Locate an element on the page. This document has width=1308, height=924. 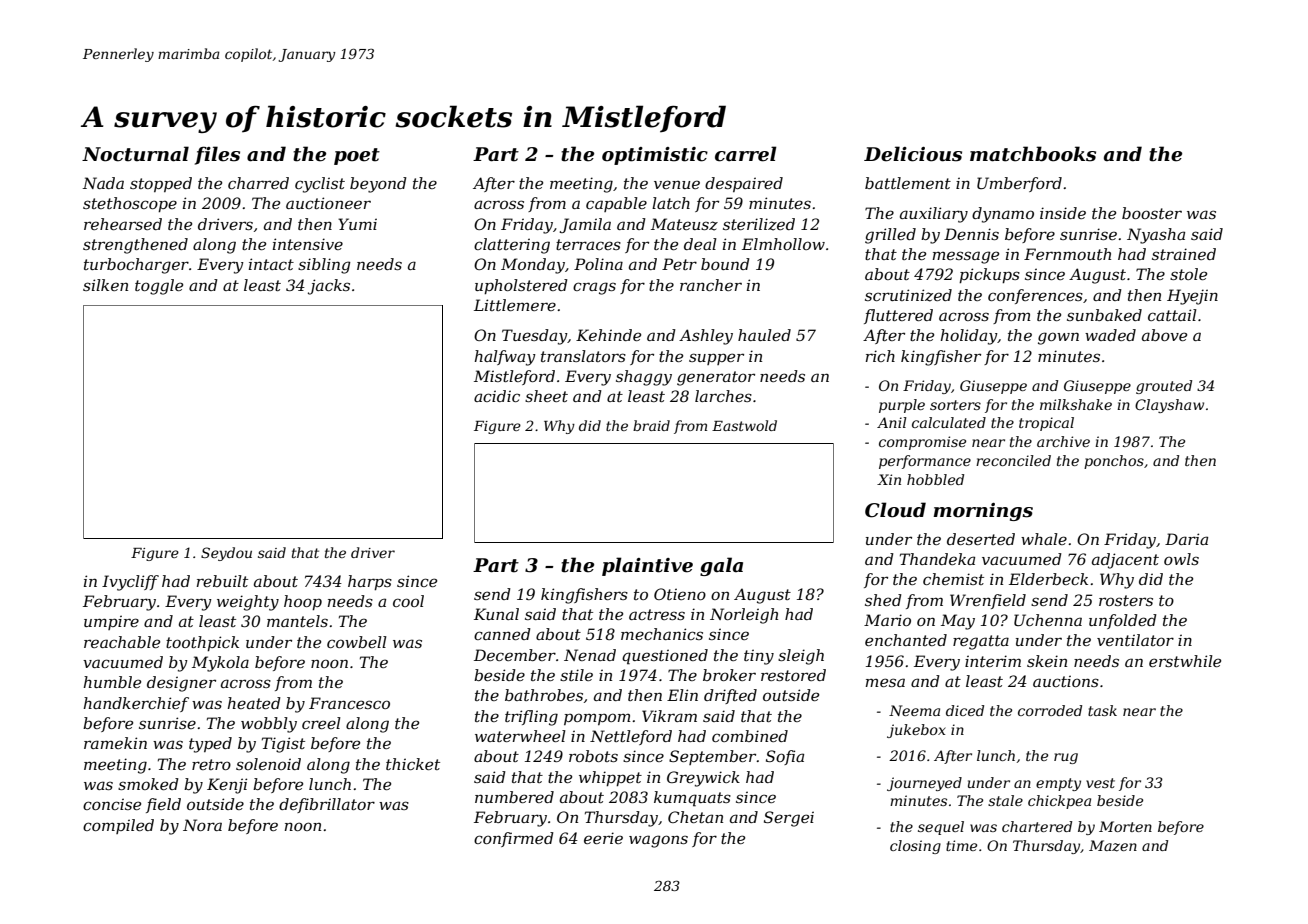
task is located at coordinates (1102, 710).
